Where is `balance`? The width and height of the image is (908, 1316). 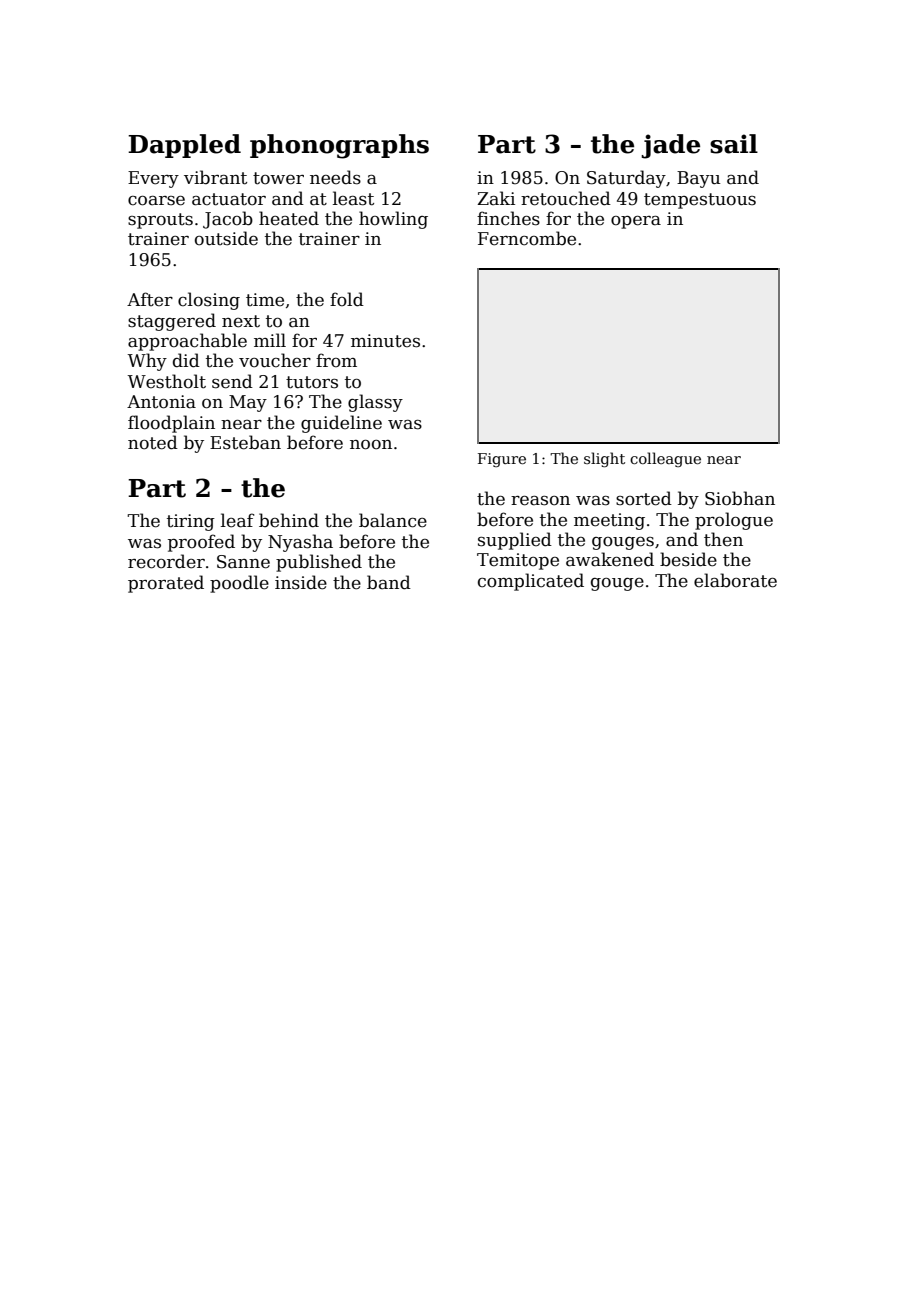
balance is located at coordinates (393, 520).
